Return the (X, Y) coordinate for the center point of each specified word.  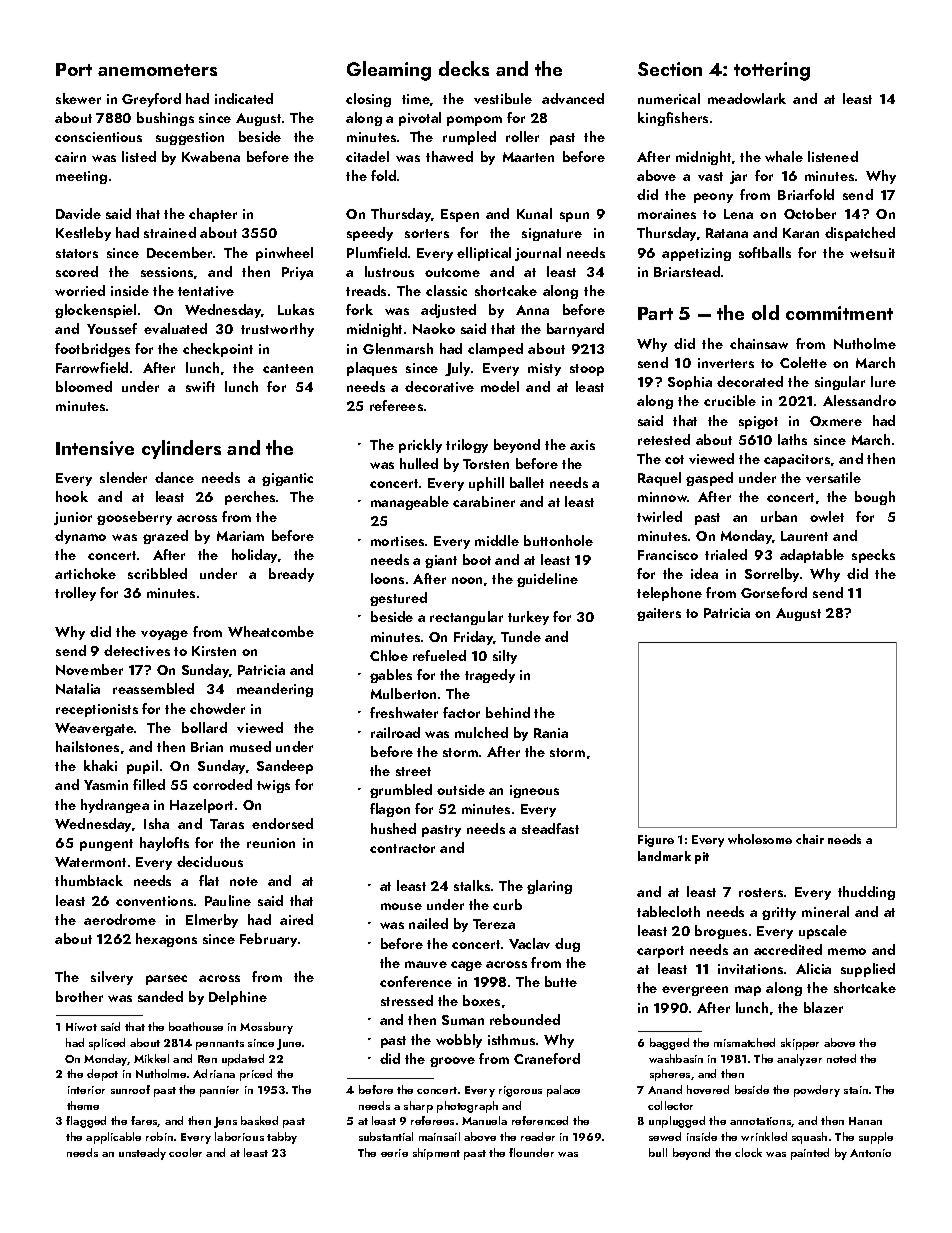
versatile (833, 477)
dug (567, 945)
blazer (823, 1007)
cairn (70, 157)
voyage (164, 635)
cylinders (181, 449)
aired (296, 919)
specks (873, 556)
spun (574, 217)
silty (505, 657)
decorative (439, 386)
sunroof (130, 1089)
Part (655, 313)
